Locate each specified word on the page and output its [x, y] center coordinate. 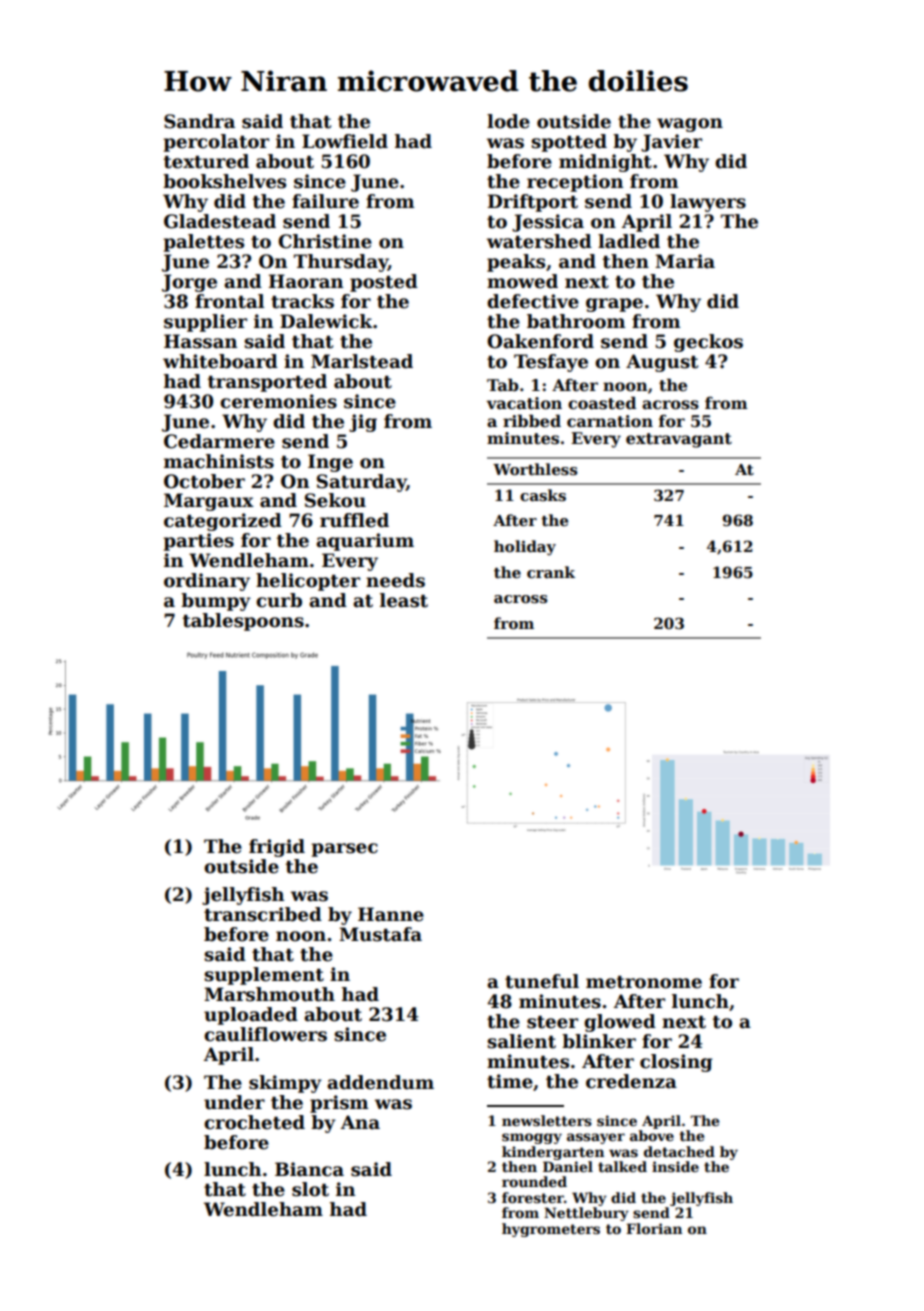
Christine [325, 241]
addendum [380, 1082]
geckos [708, 343]
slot [310, 1189]
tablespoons [243, 622]
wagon [690, 125]
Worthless [535, 469]
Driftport [533, 203]
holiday [525, 548]
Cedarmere [219, 441]
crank [551, 572]
